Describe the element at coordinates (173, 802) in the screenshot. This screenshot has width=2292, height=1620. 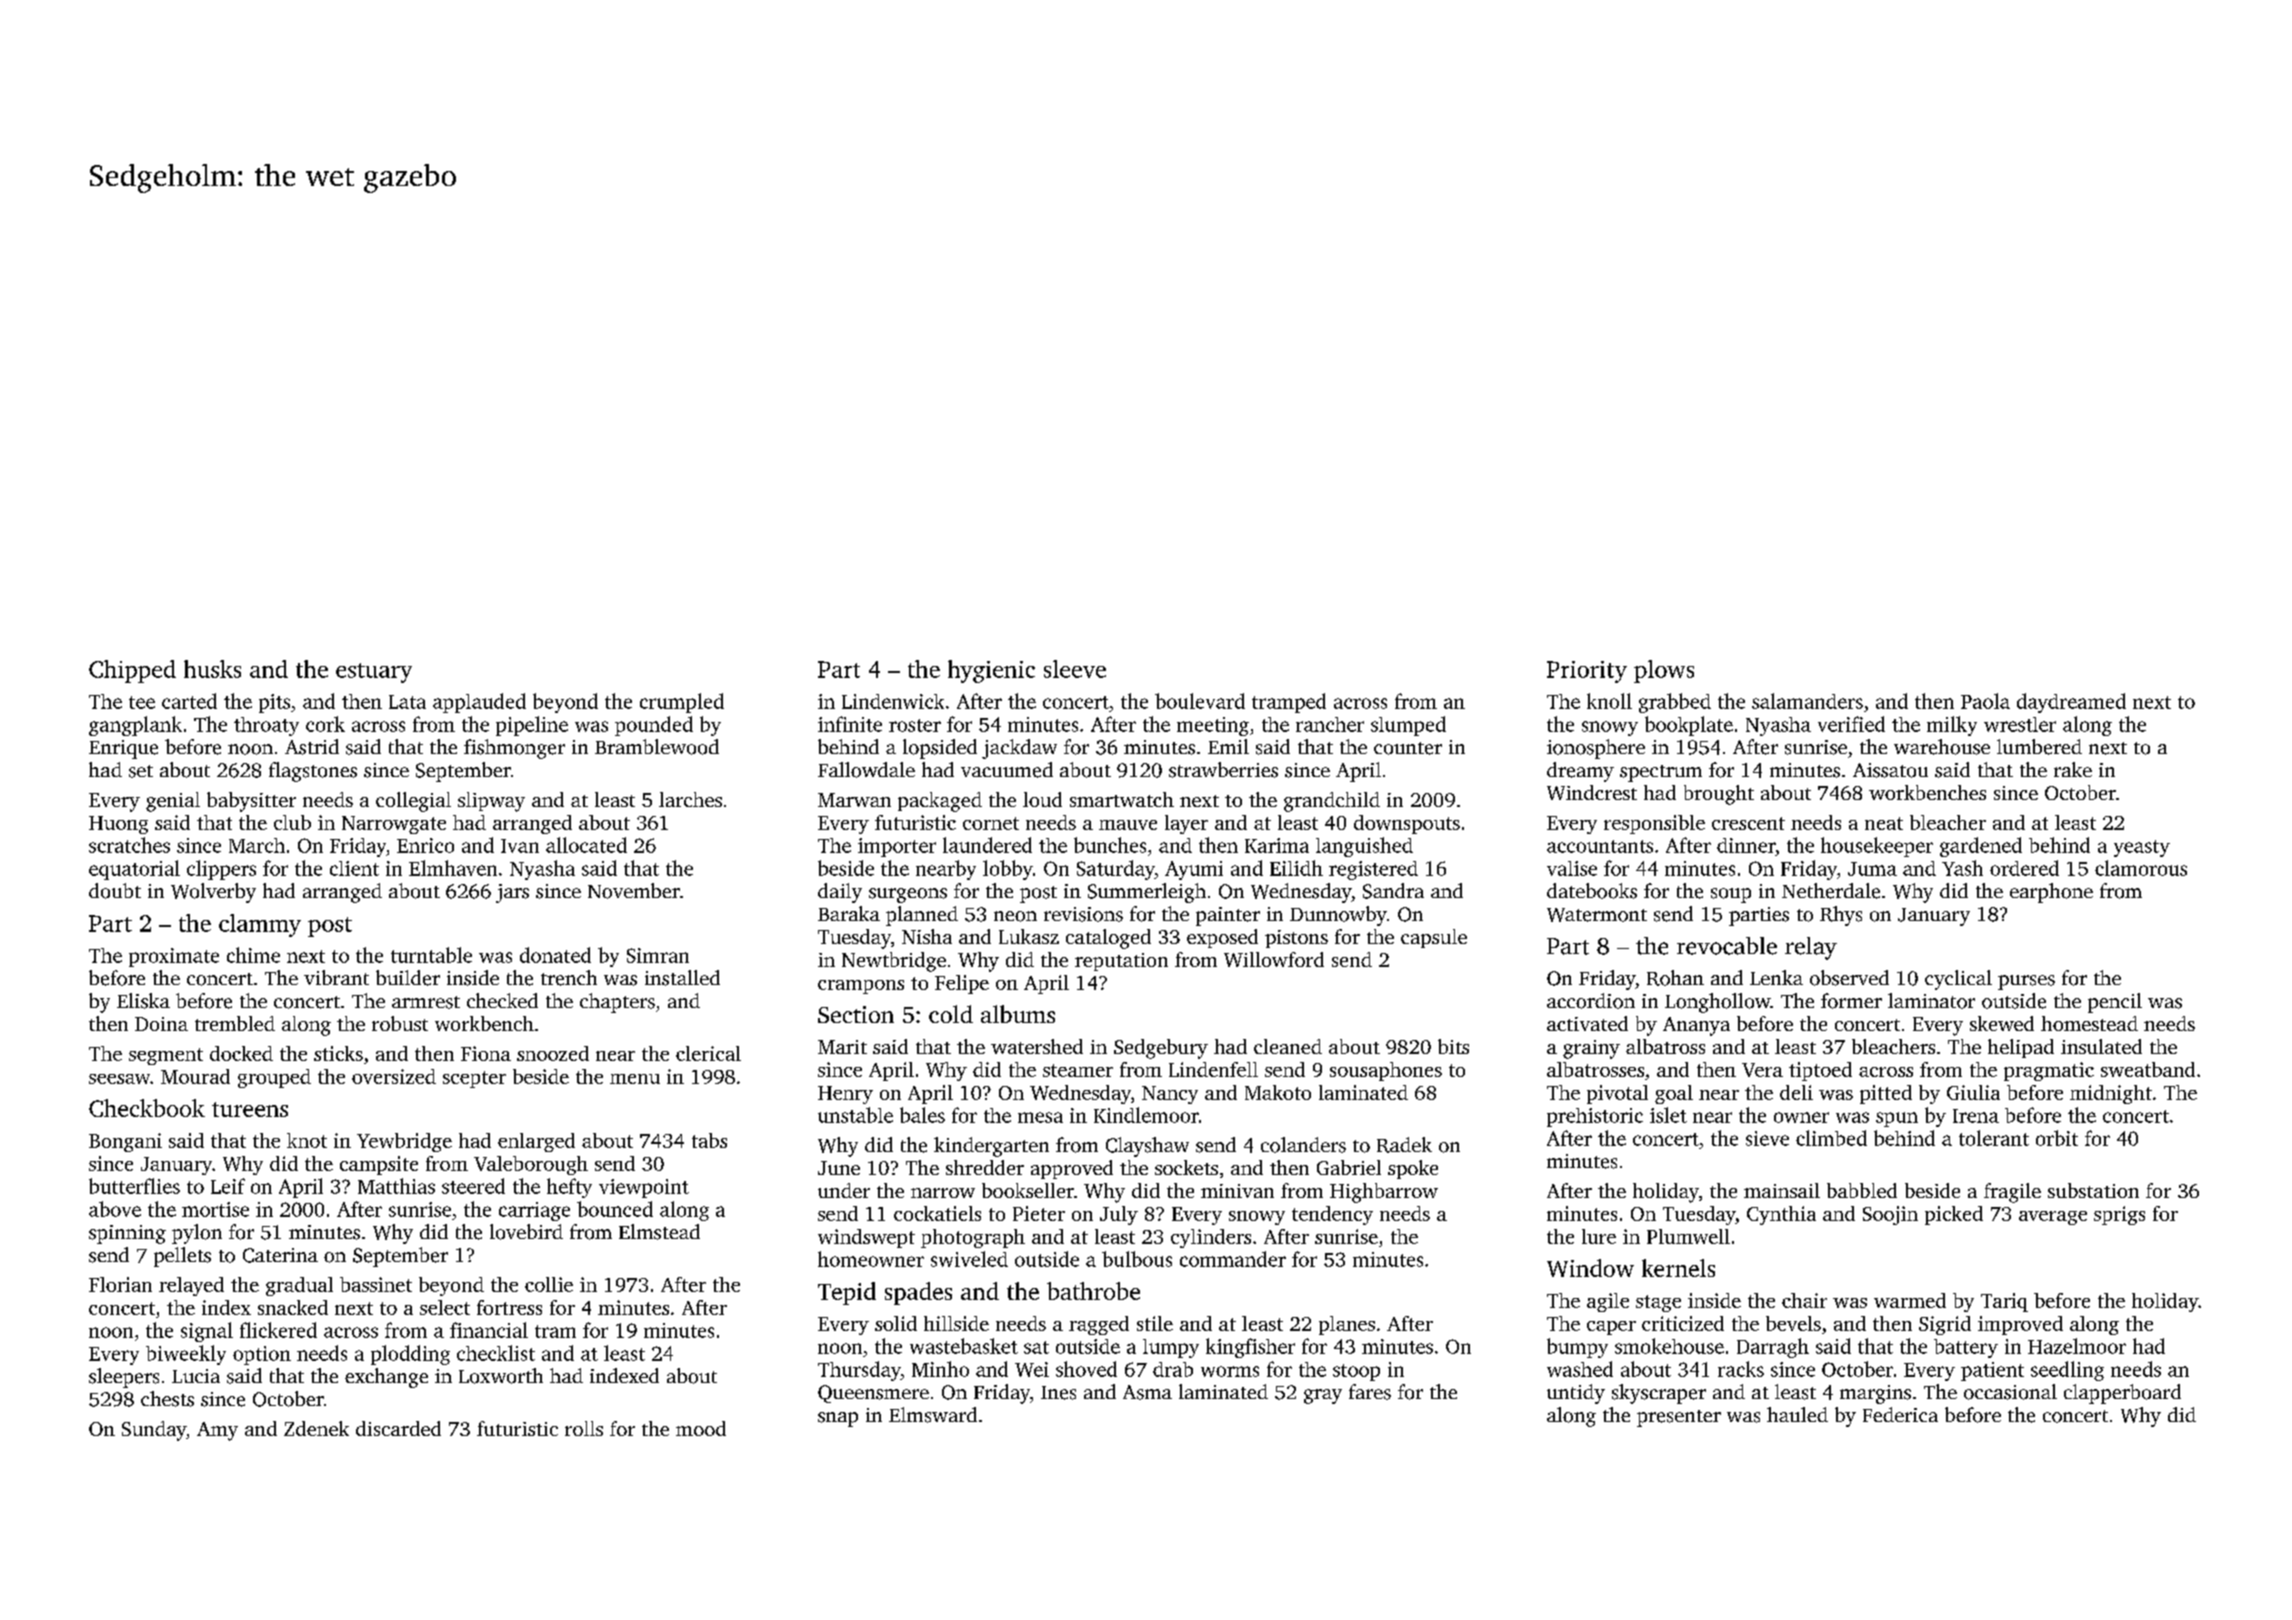
I see `genial` at that location.
